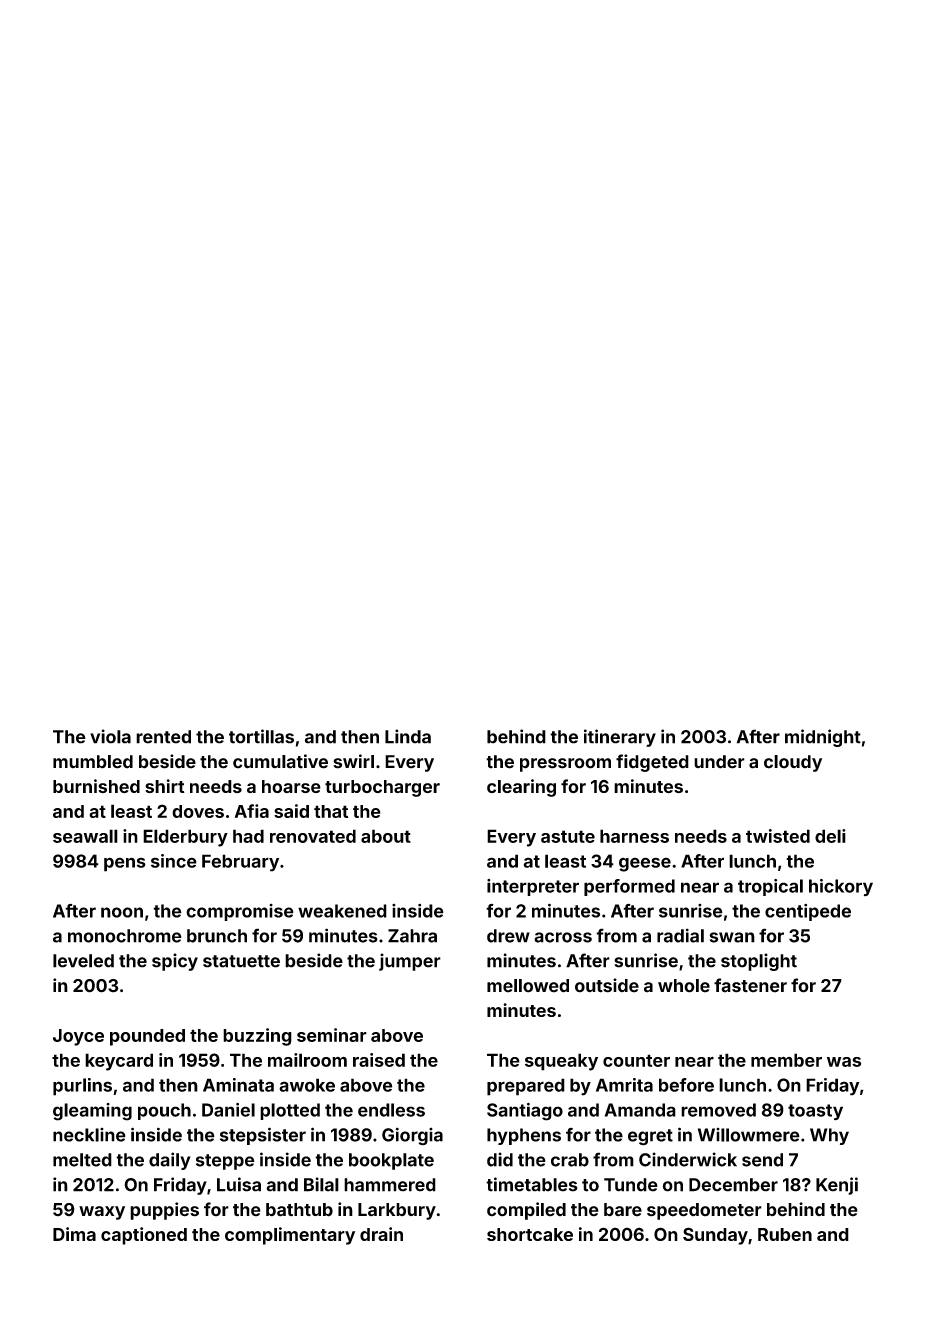 This screenshot has width=933, height=1326. I want to click on midnight, so click(823, 738).
